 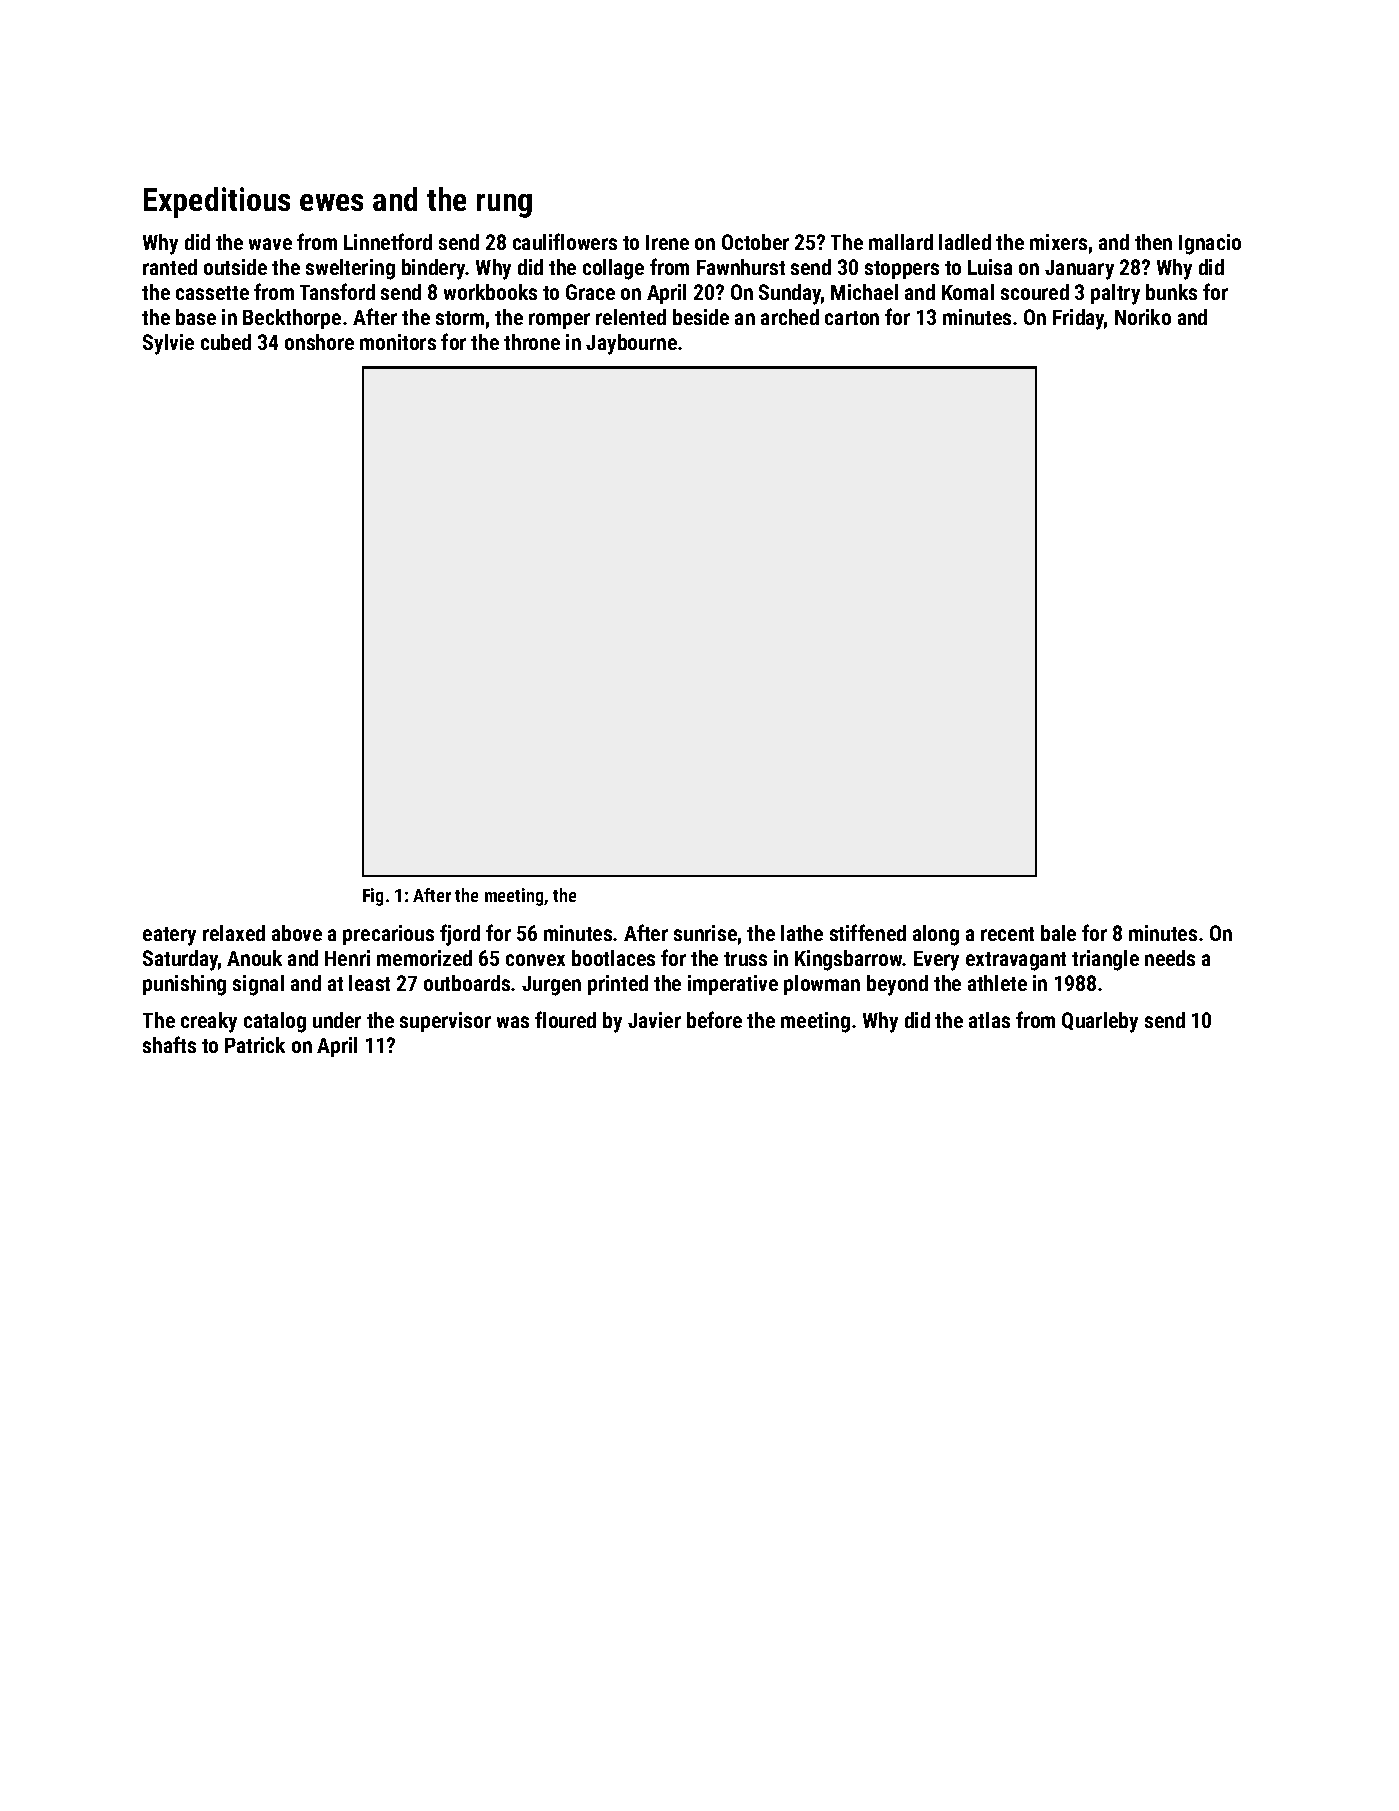 What do you see at coordinates (1058, 933) in the image?
I see `bale` at bounding box center [1058, 933].
